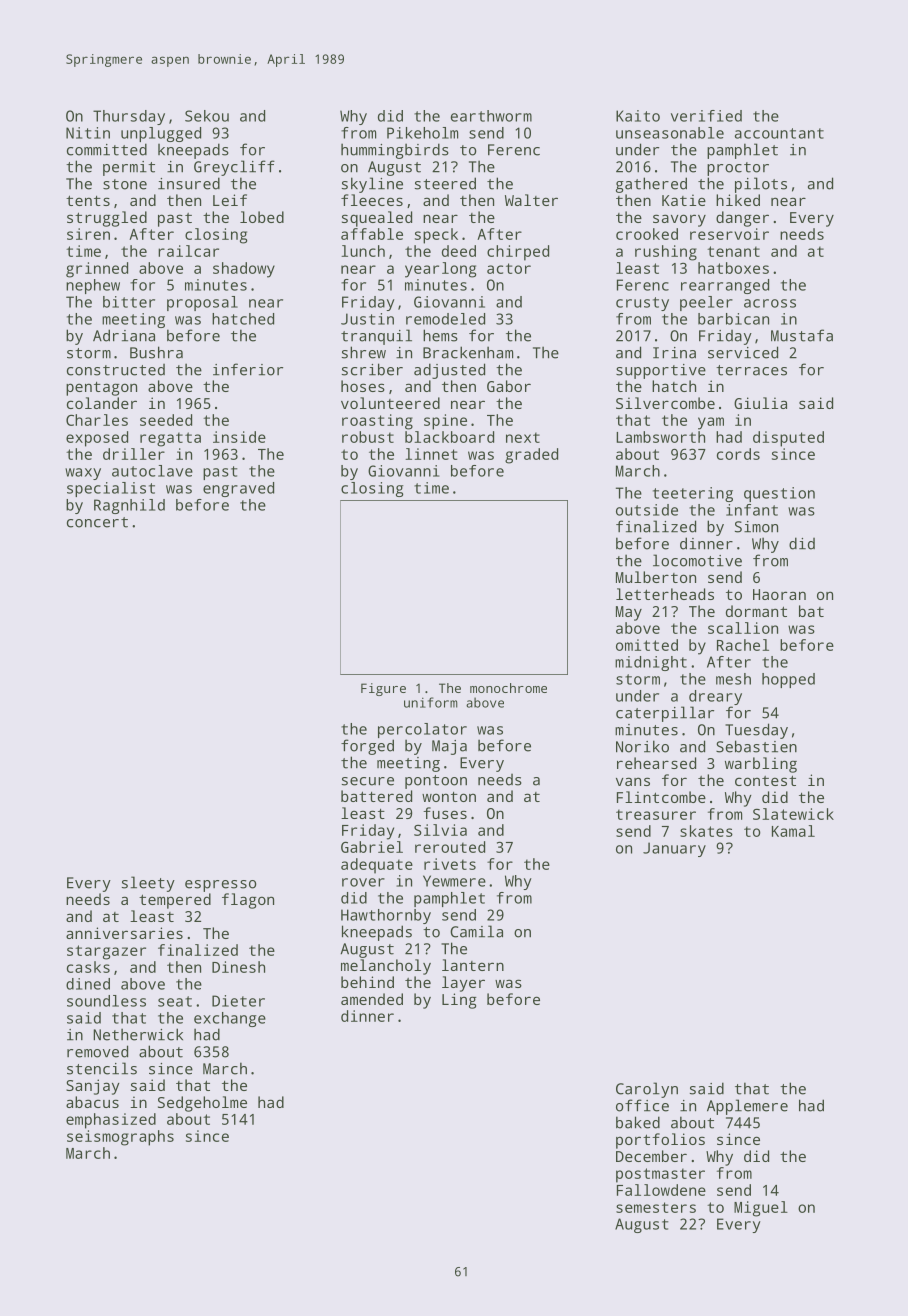 This image has height=1316, width=908. I want to click on Kamal, so click(793, 831).
